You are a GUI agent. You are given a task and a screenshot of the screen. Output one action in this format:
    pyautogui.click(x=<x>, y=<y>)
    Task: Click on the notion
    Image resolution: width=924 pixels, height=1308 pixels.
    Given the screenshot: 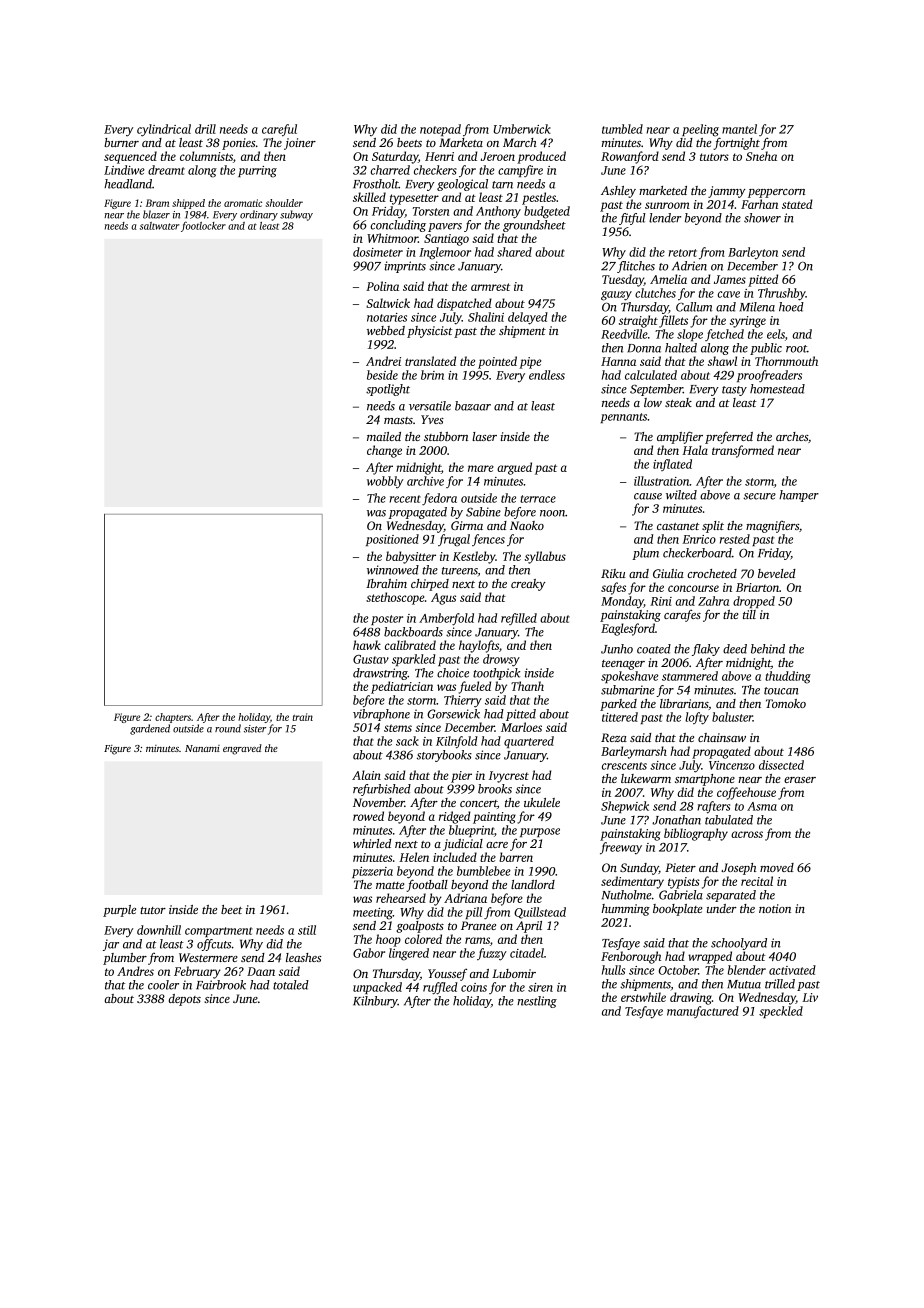 What is the action you would take?
    pyautogui.click(x=775, y=908)
